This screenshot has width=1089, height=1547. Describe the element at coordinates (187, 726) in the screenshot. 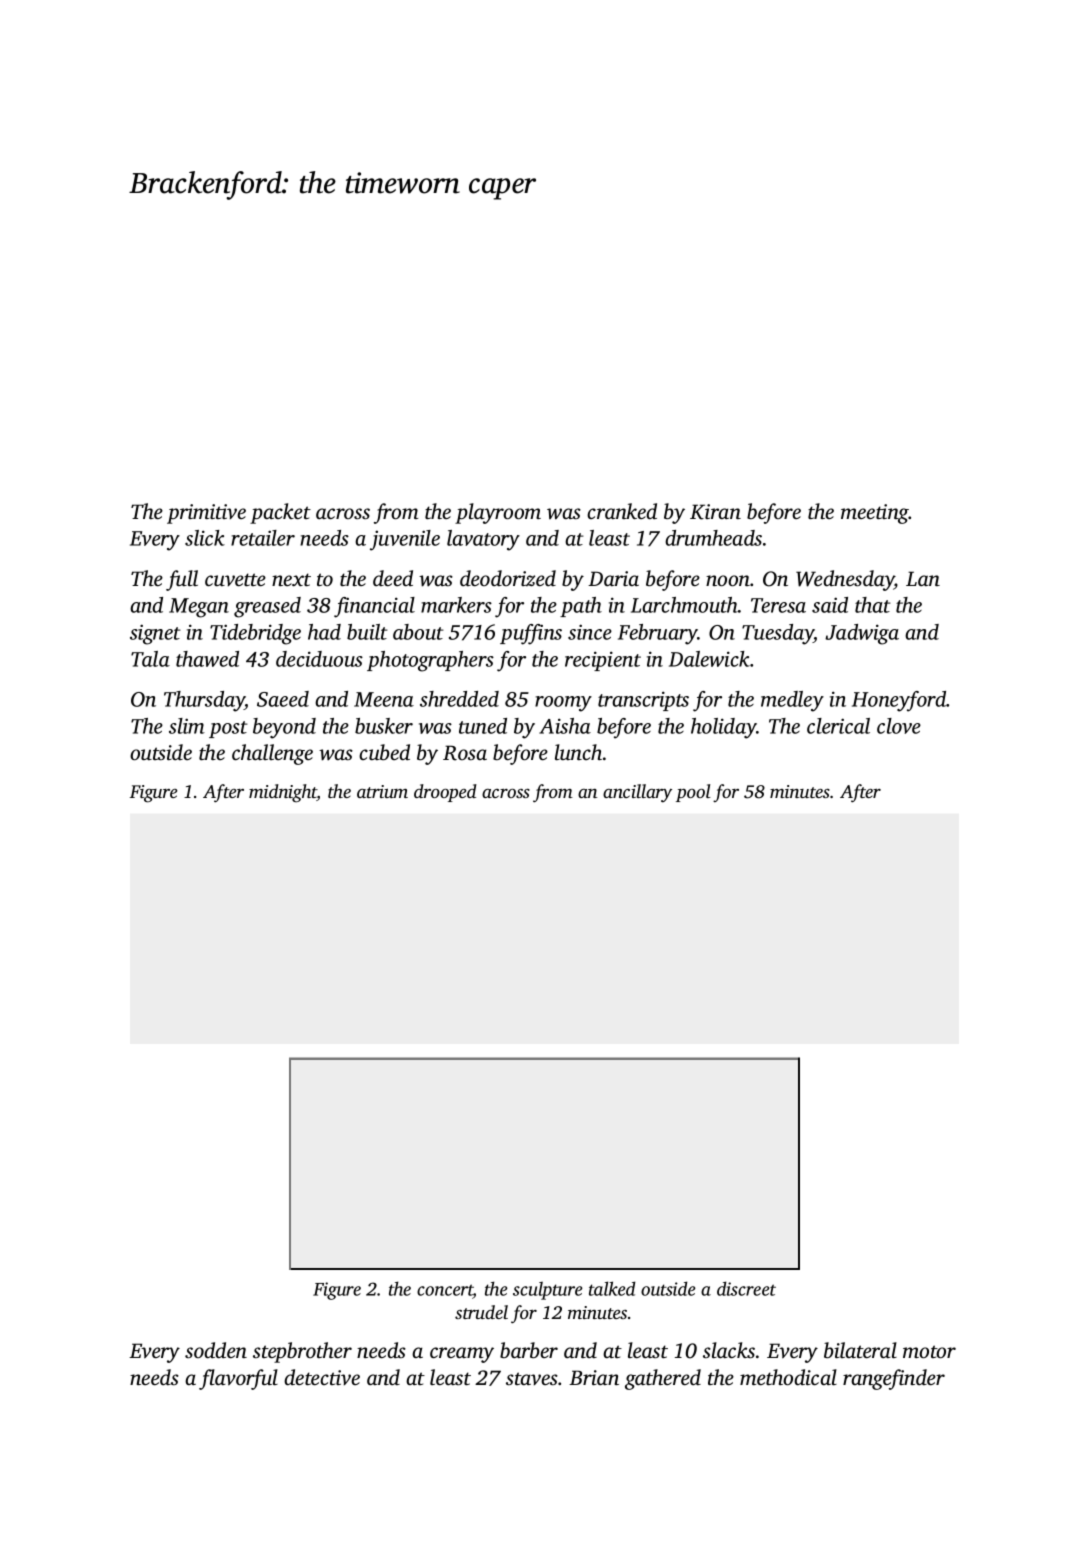

I see `slim` at that location.
